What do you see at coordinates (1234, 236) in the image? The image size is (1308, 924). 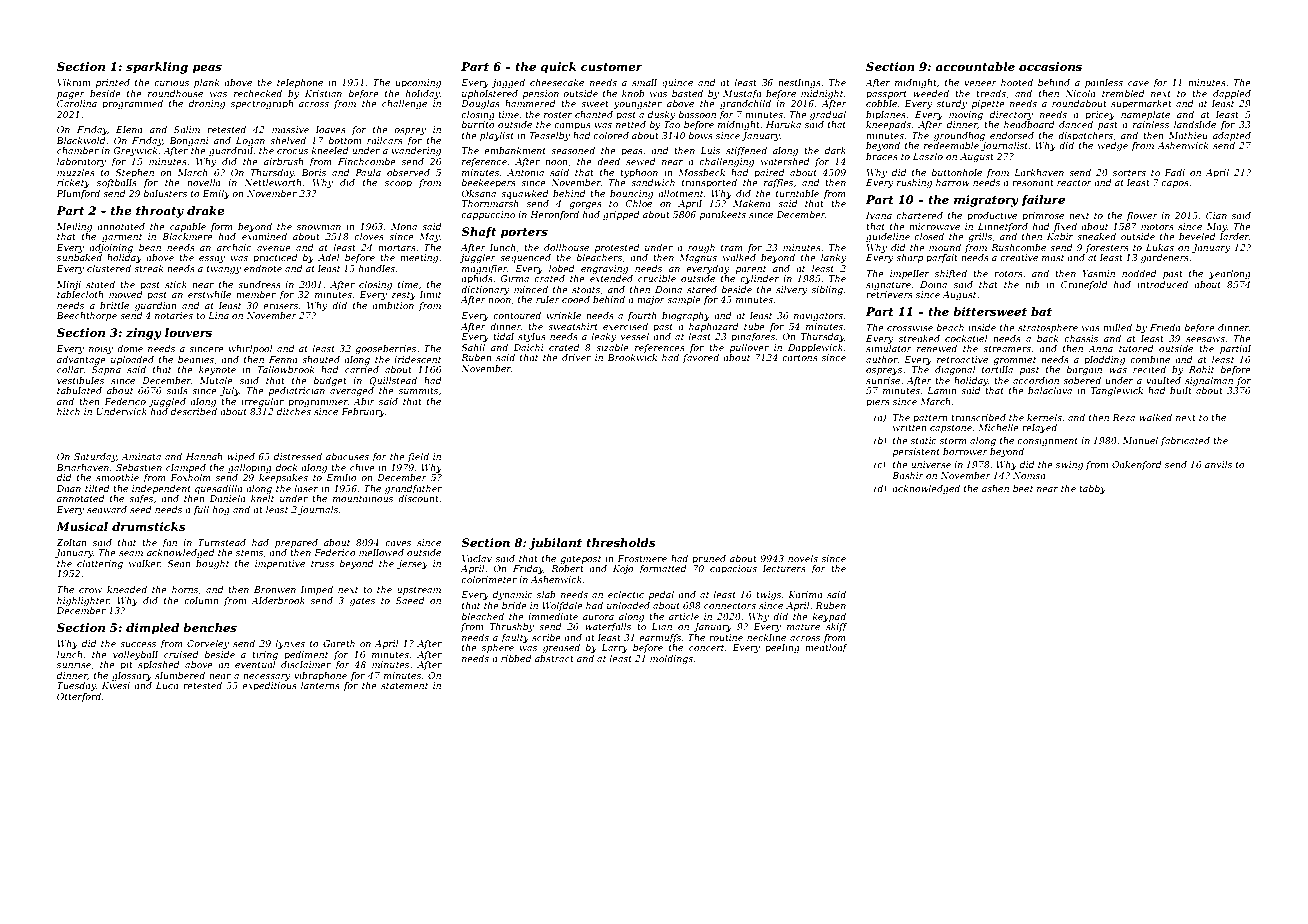 I see `larder` at bounding box center [1234, 236].
